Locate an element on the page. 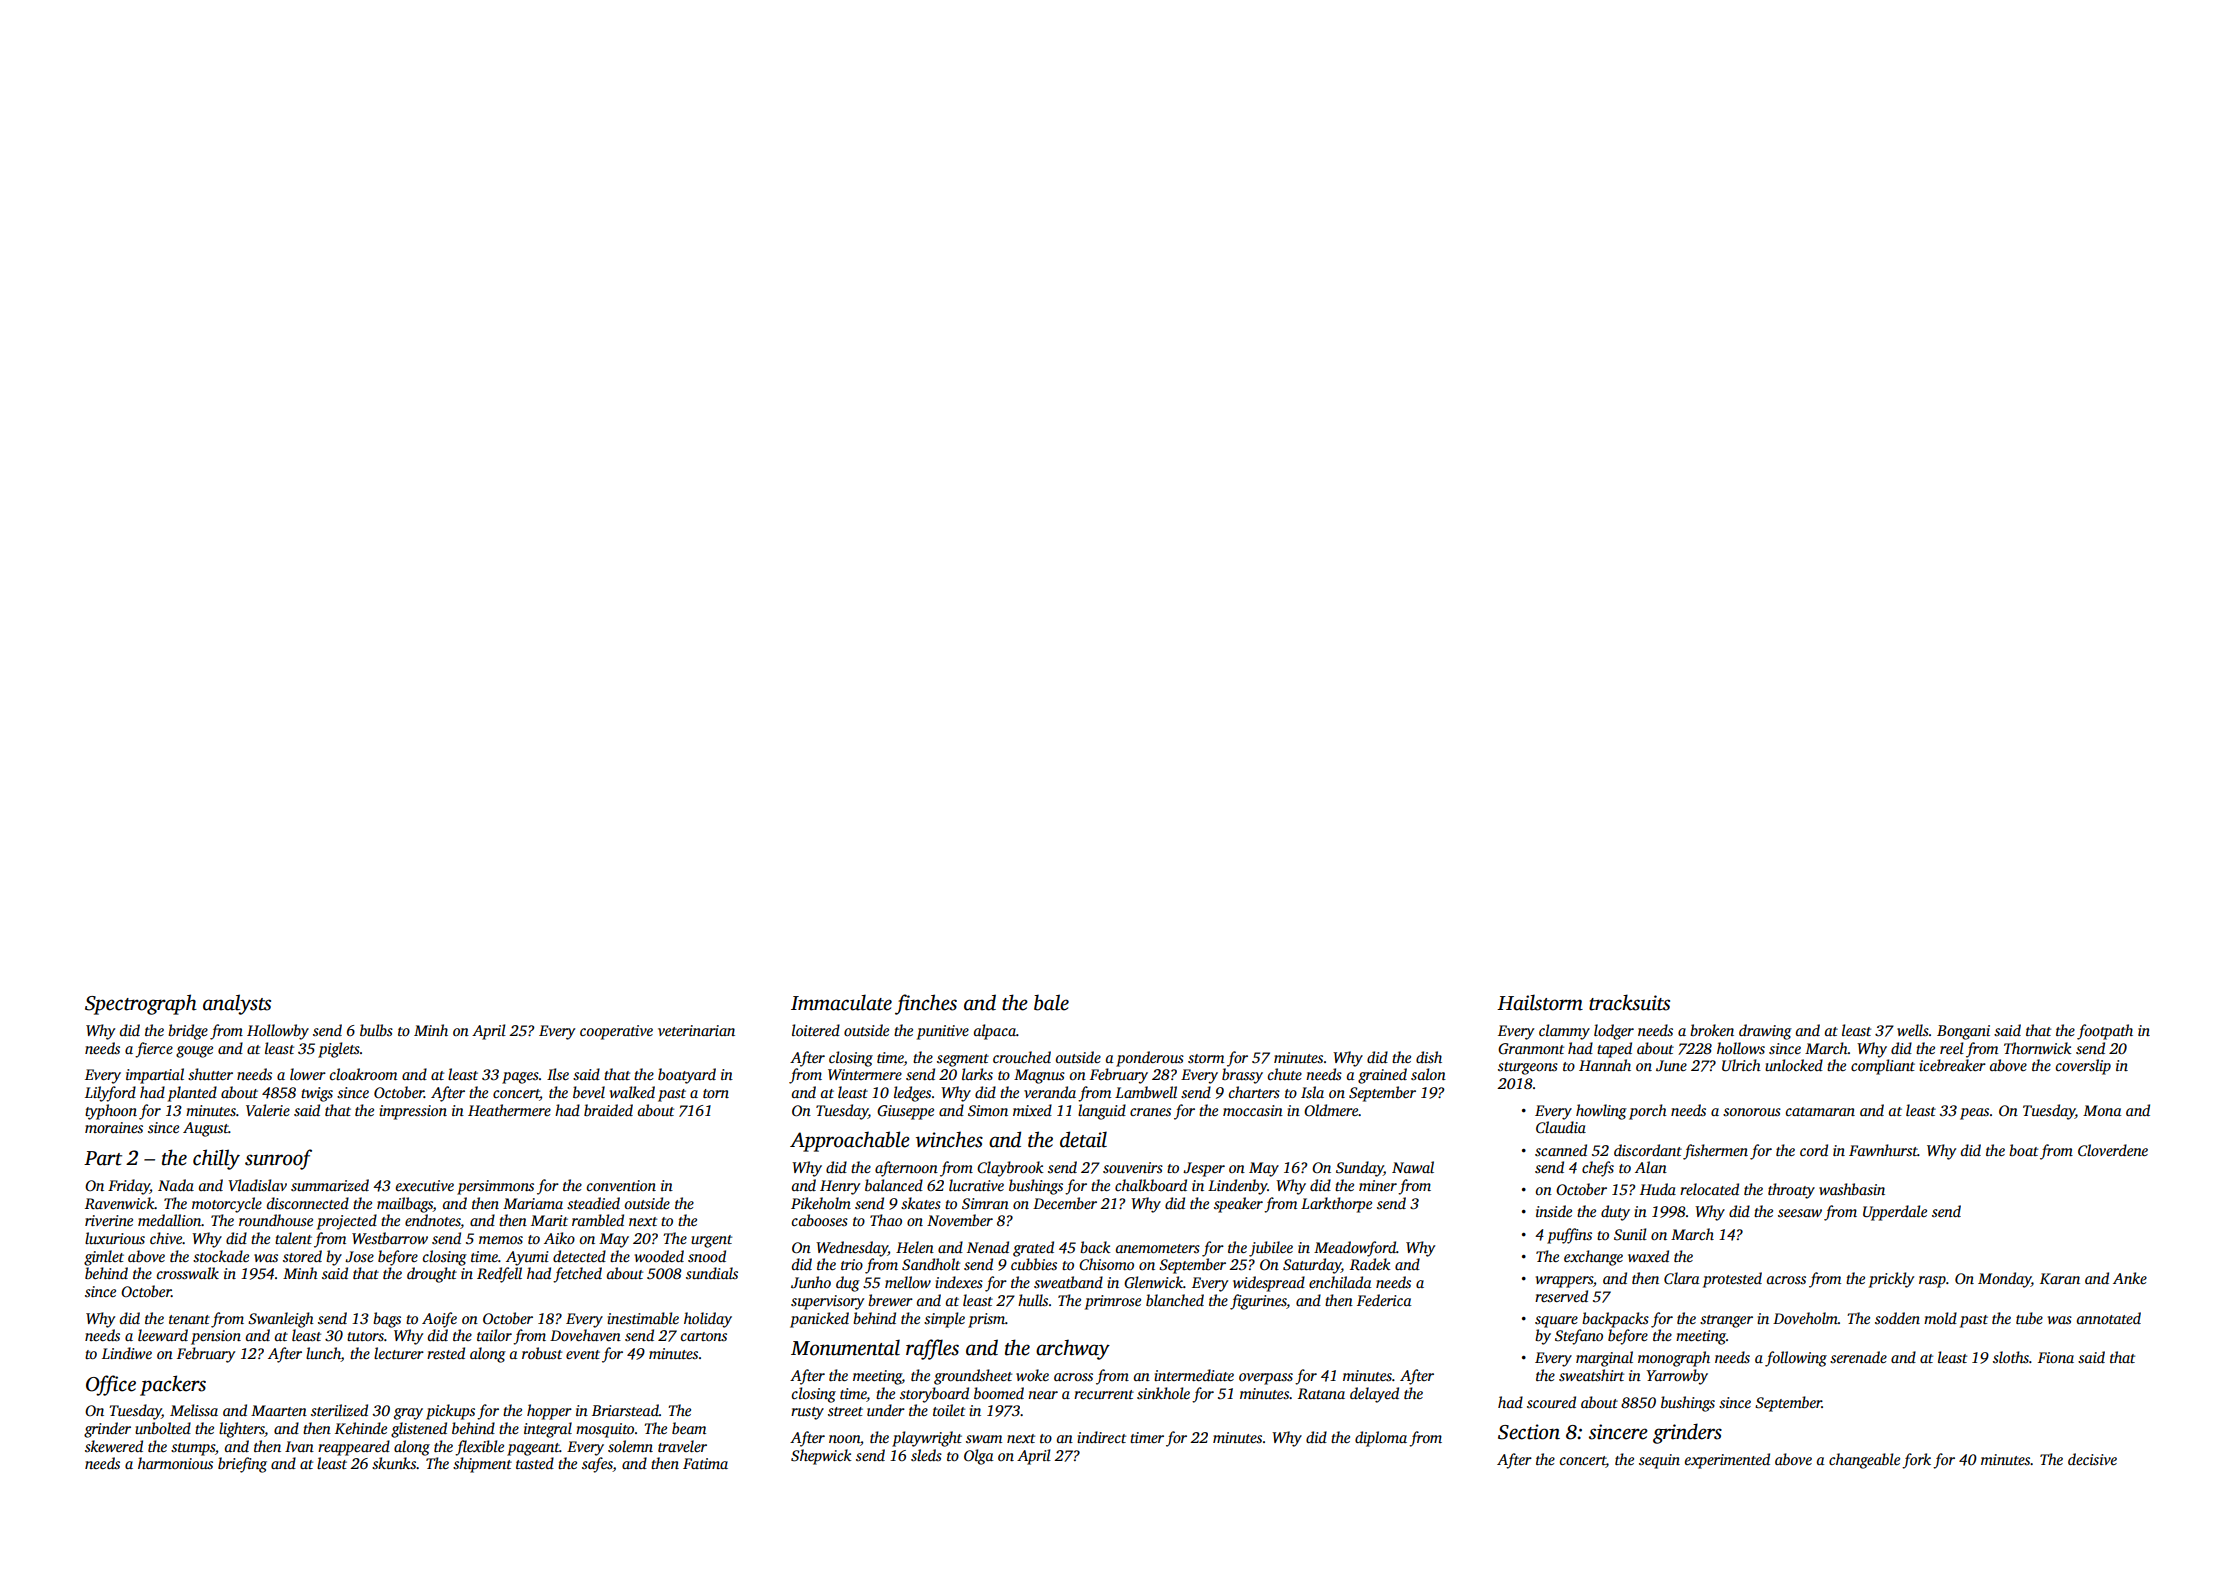  bale is located at coordinates (1051, 1002).
